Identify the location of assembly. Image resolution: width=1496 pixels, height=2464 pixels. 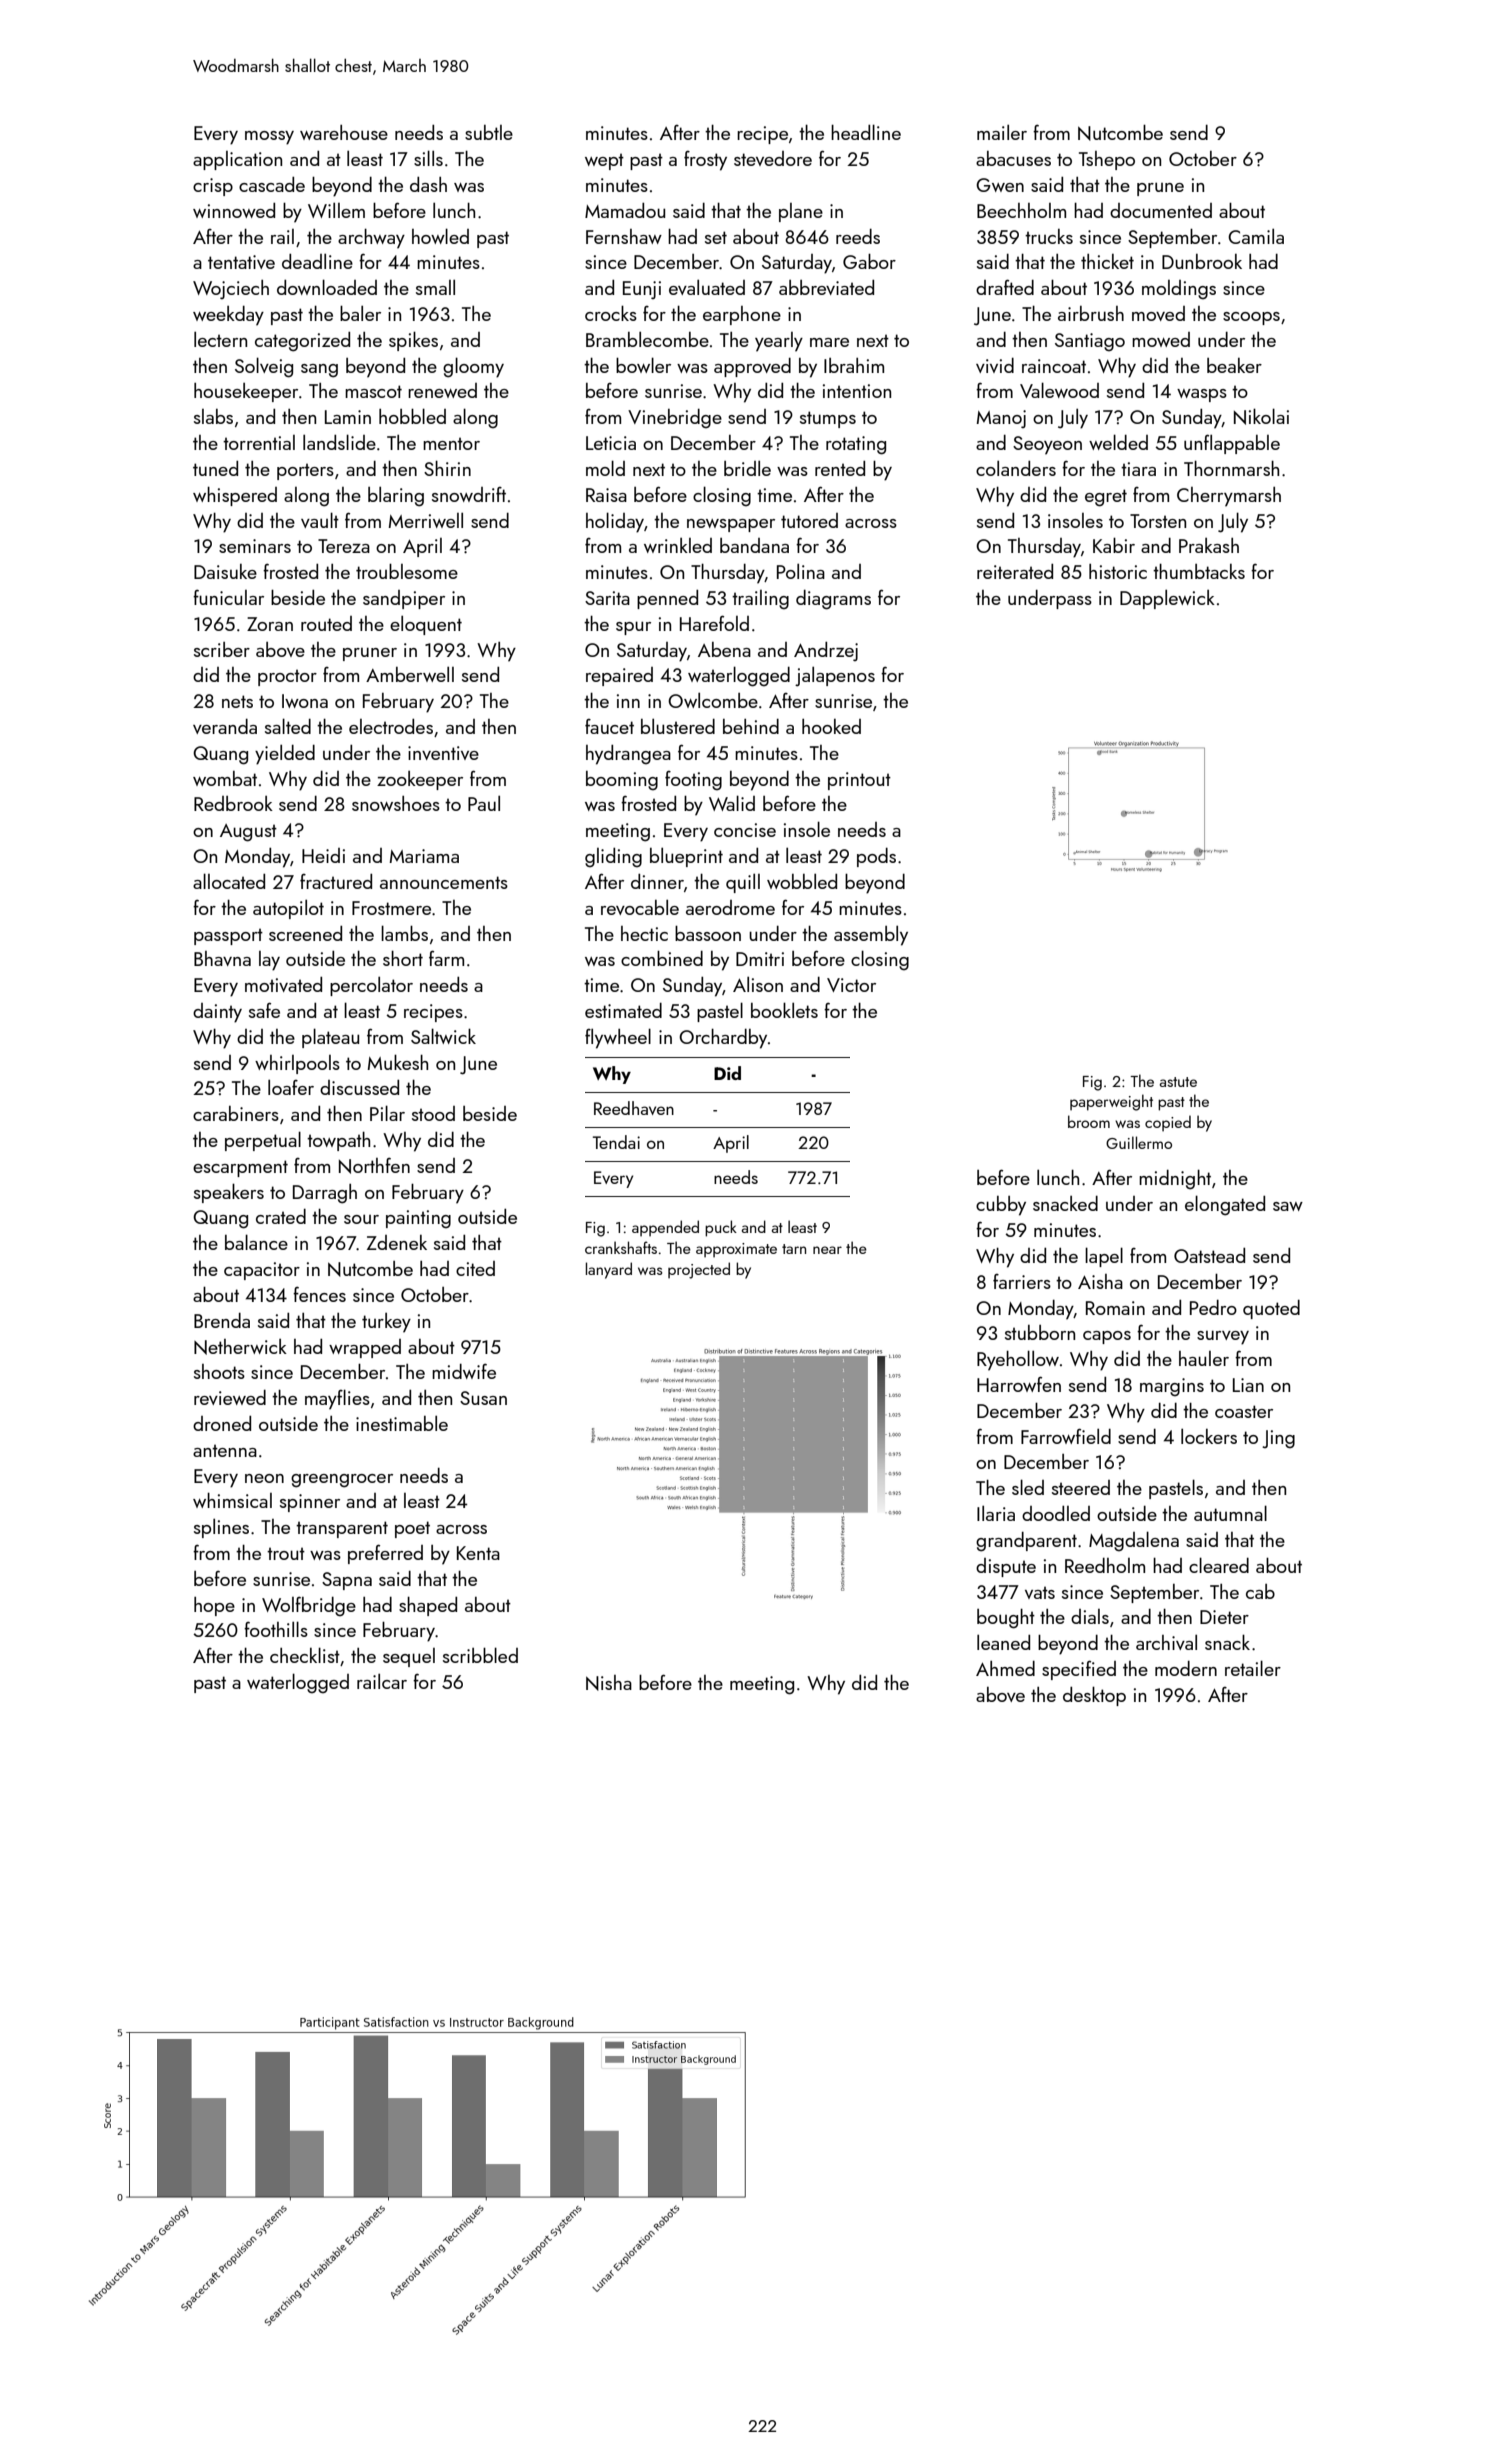
(871, 935).
